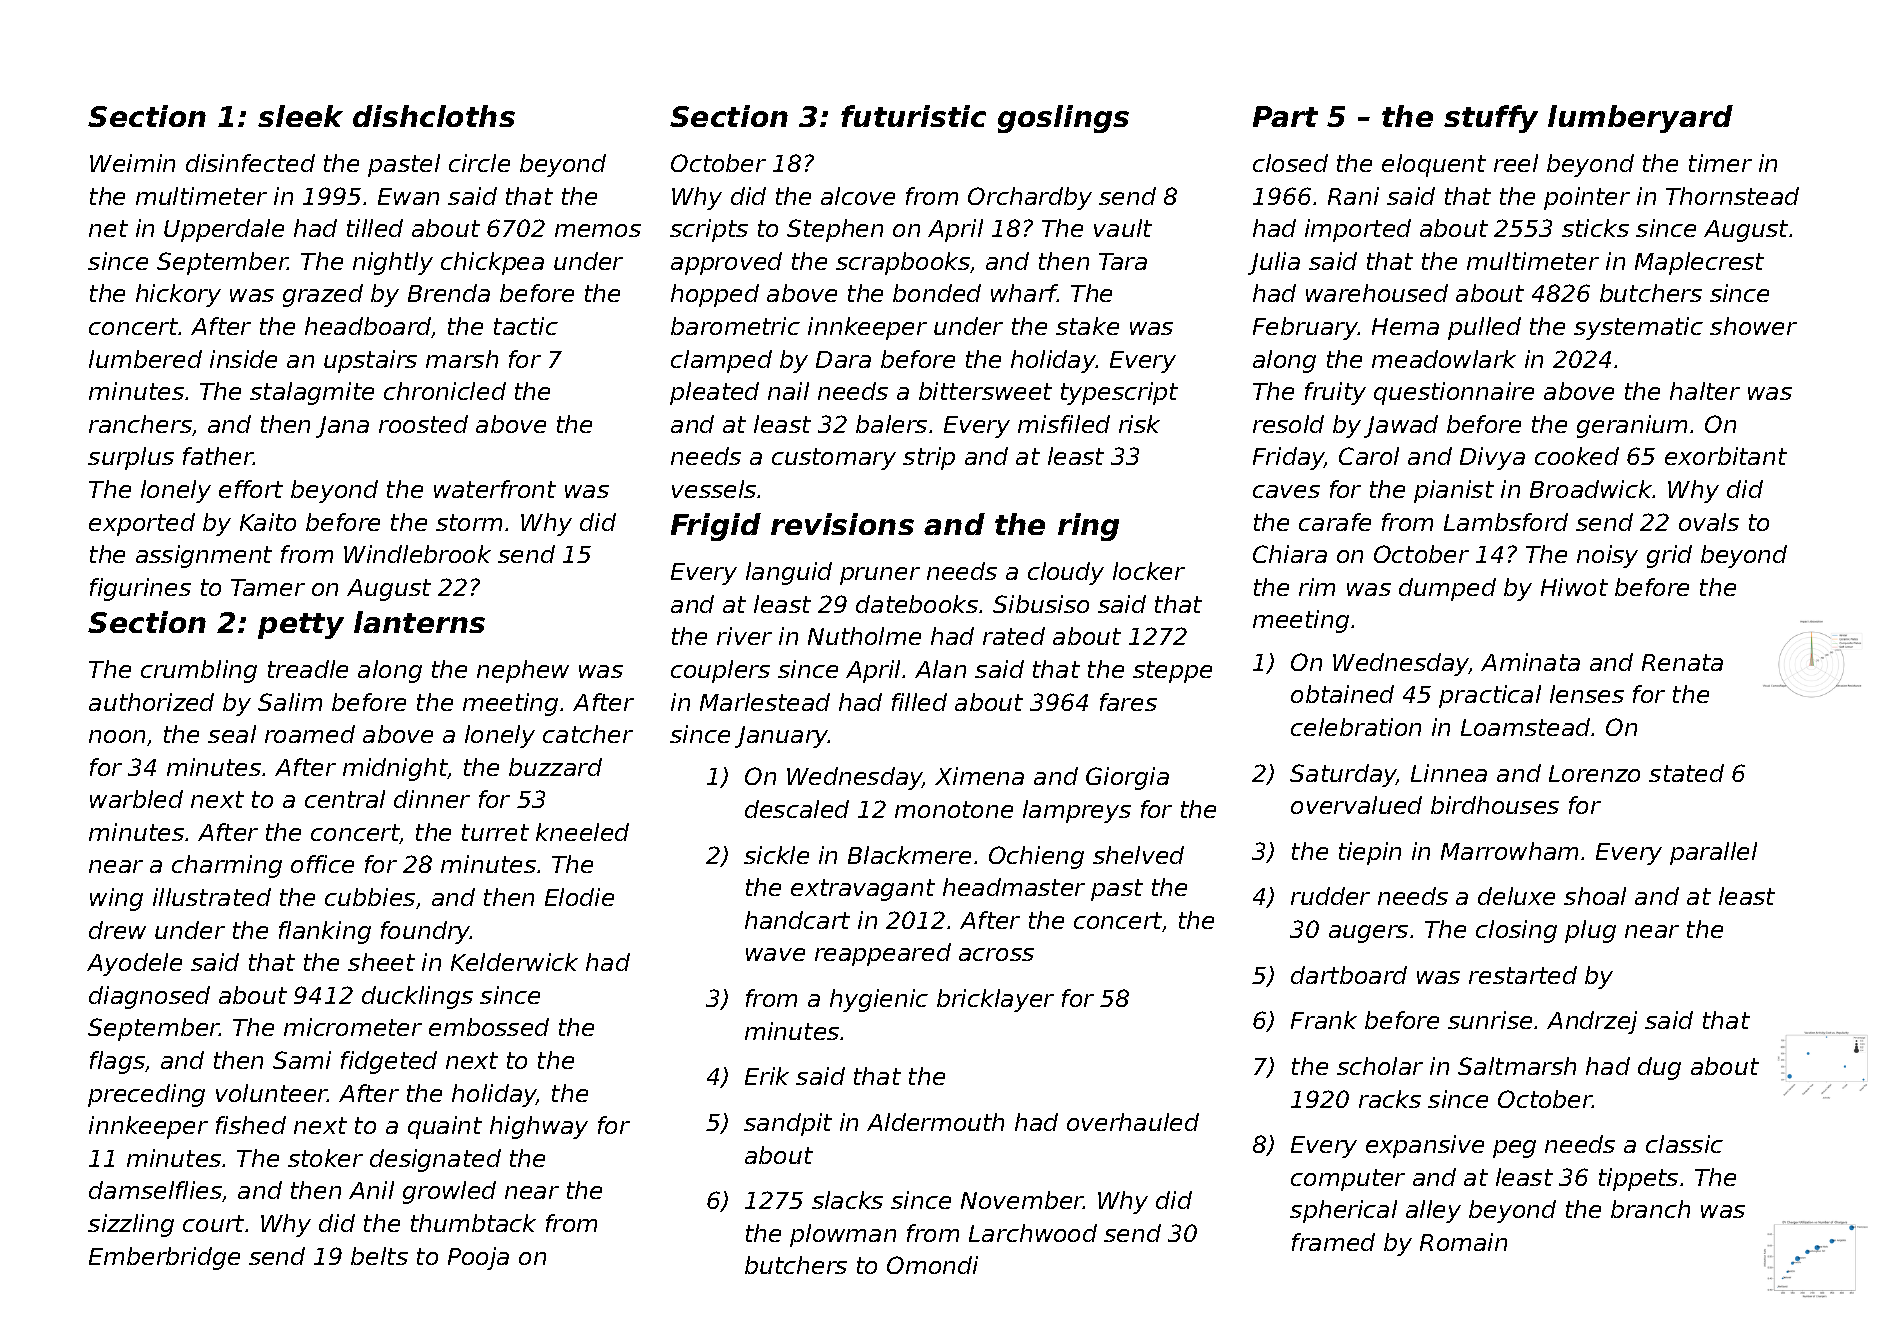  What do you see at coordinates (995, 1000) in the image?
I see `bricklayer` at bounding box center [995, 1000].
